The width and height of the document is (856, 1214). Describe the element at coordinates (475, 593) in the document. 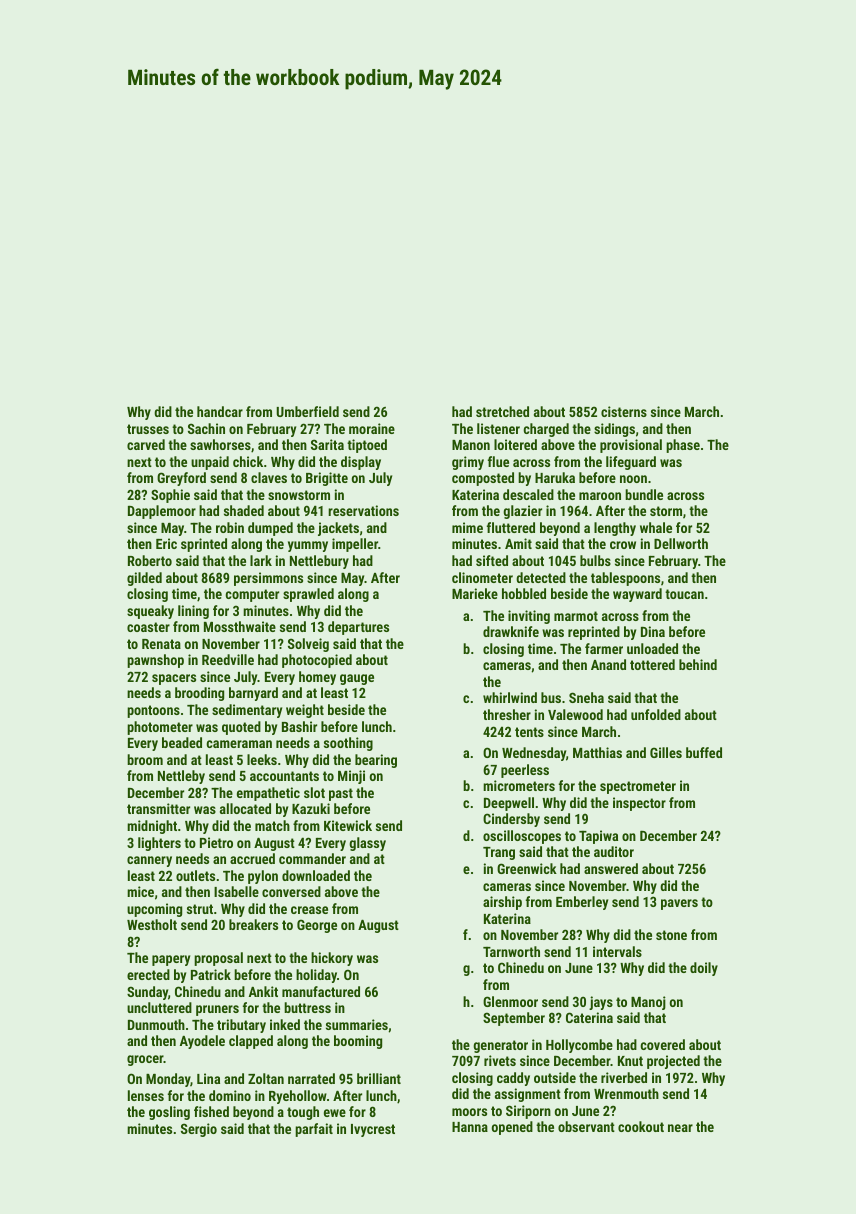

I see `Marieke` at that location.
